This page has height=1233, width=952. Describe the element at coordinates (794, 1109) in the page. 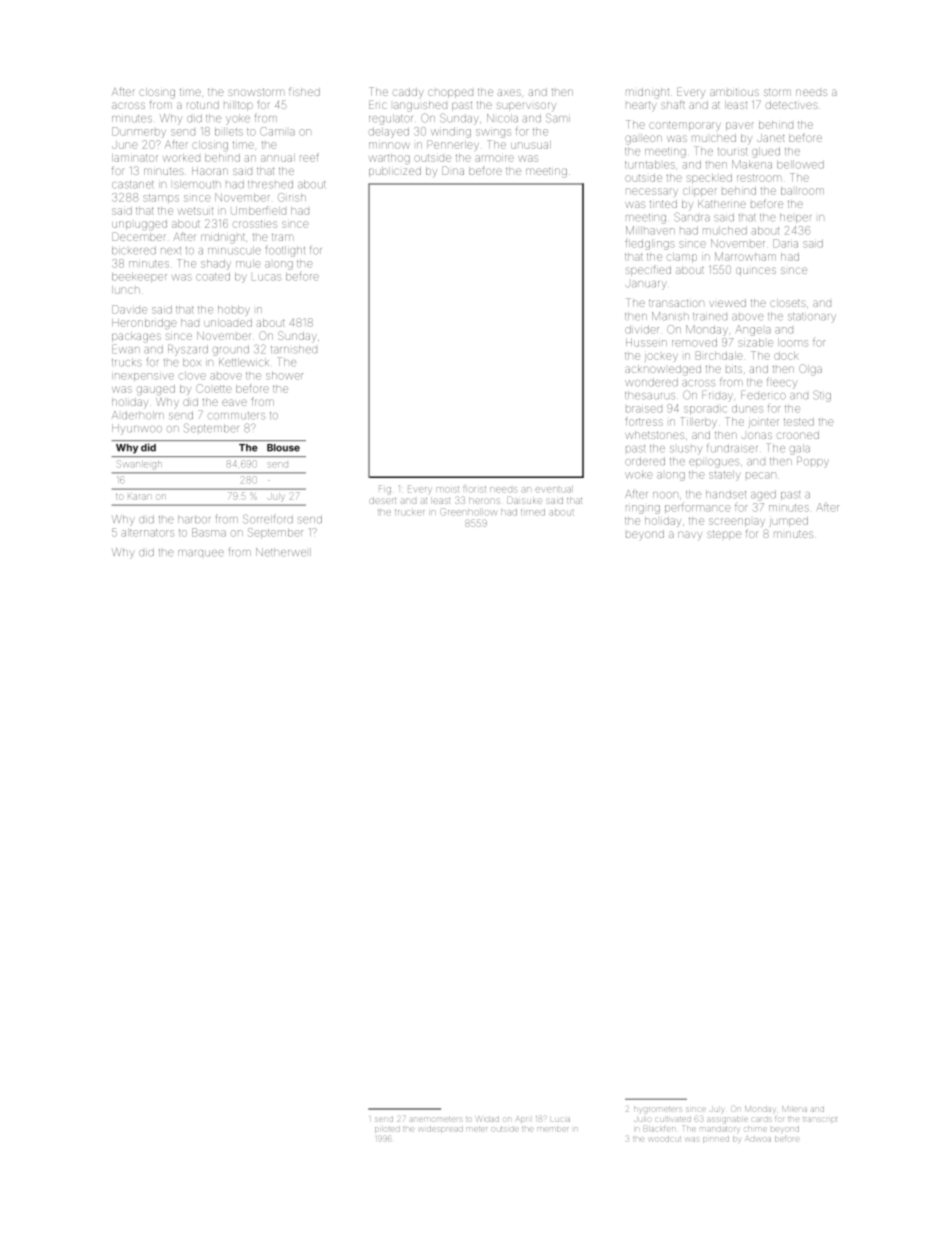

I see `Milena` at that location.
